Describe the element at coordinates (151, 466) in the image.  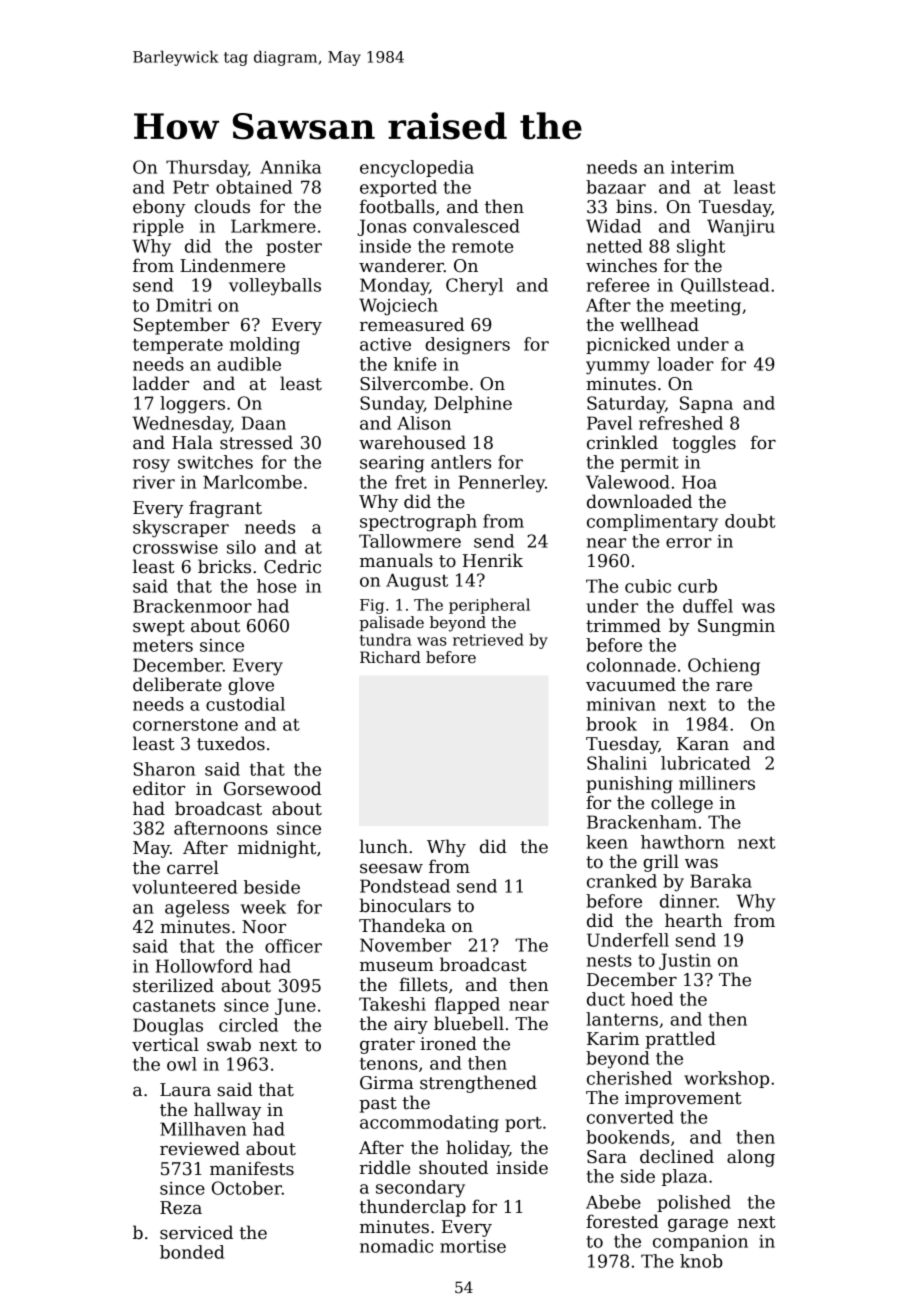
I see `rosy` at that location.
